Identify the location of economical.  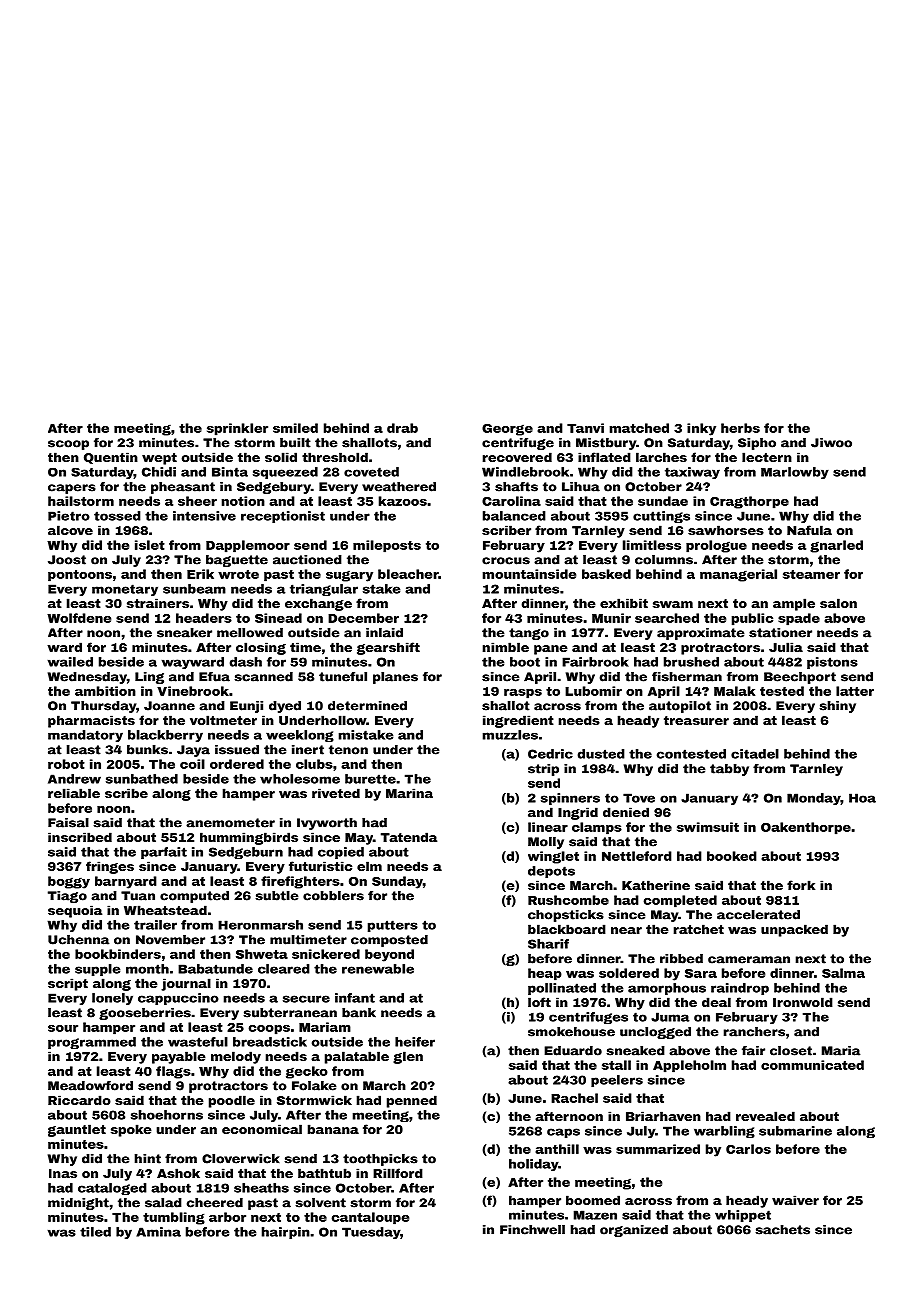
(262, 1129).
